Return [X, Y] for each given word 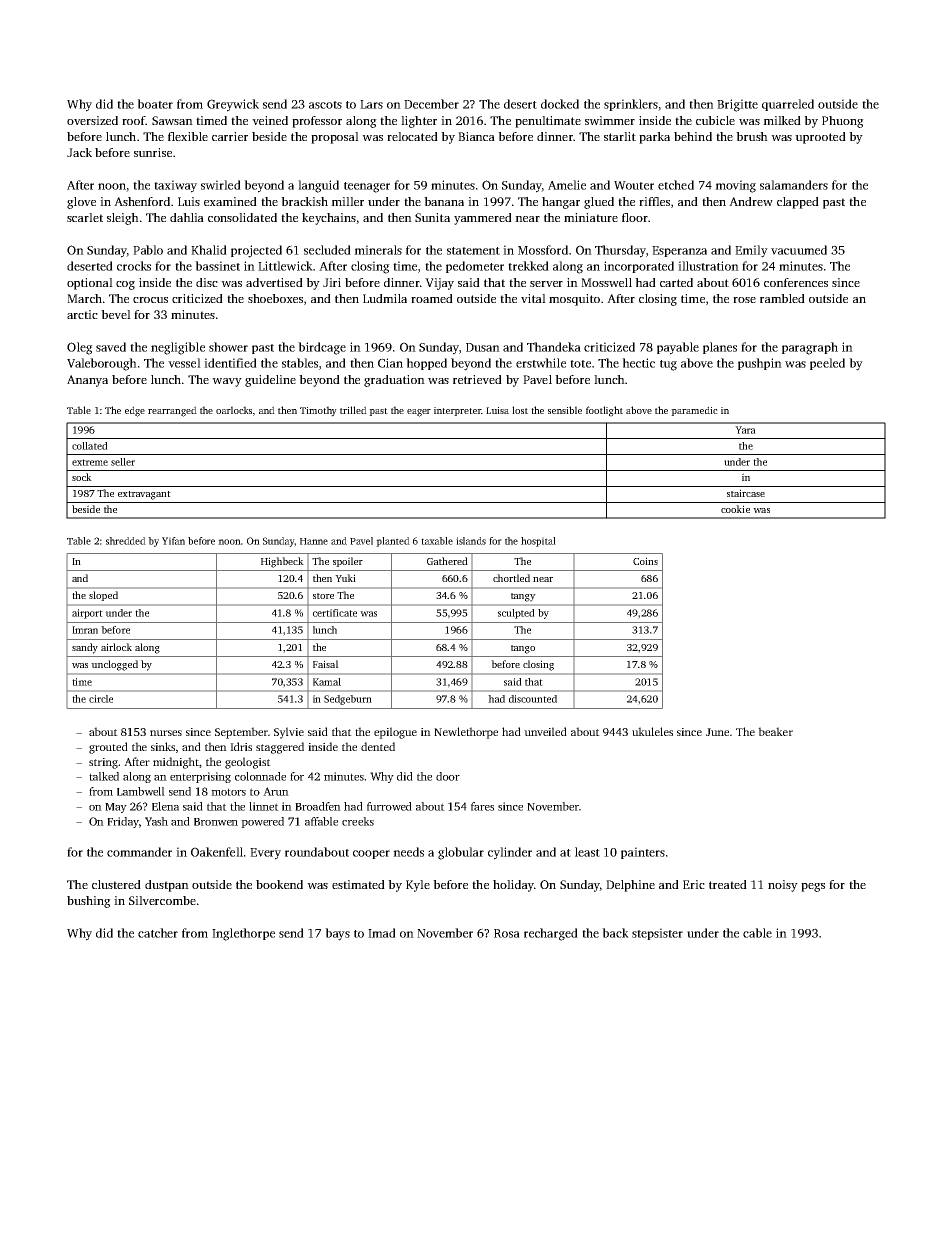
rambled [782, 298]
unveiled [545, 731]
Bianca [476, 136]
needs [408, 852]
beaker [775, 731]
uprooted [820, 138]
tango [523, 649]
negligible [178, 348]
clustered [116, 884]
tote [580, 364]
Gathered [447, 561]
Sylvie [289, 733]
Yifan [173, 541]
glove [81, 203]
